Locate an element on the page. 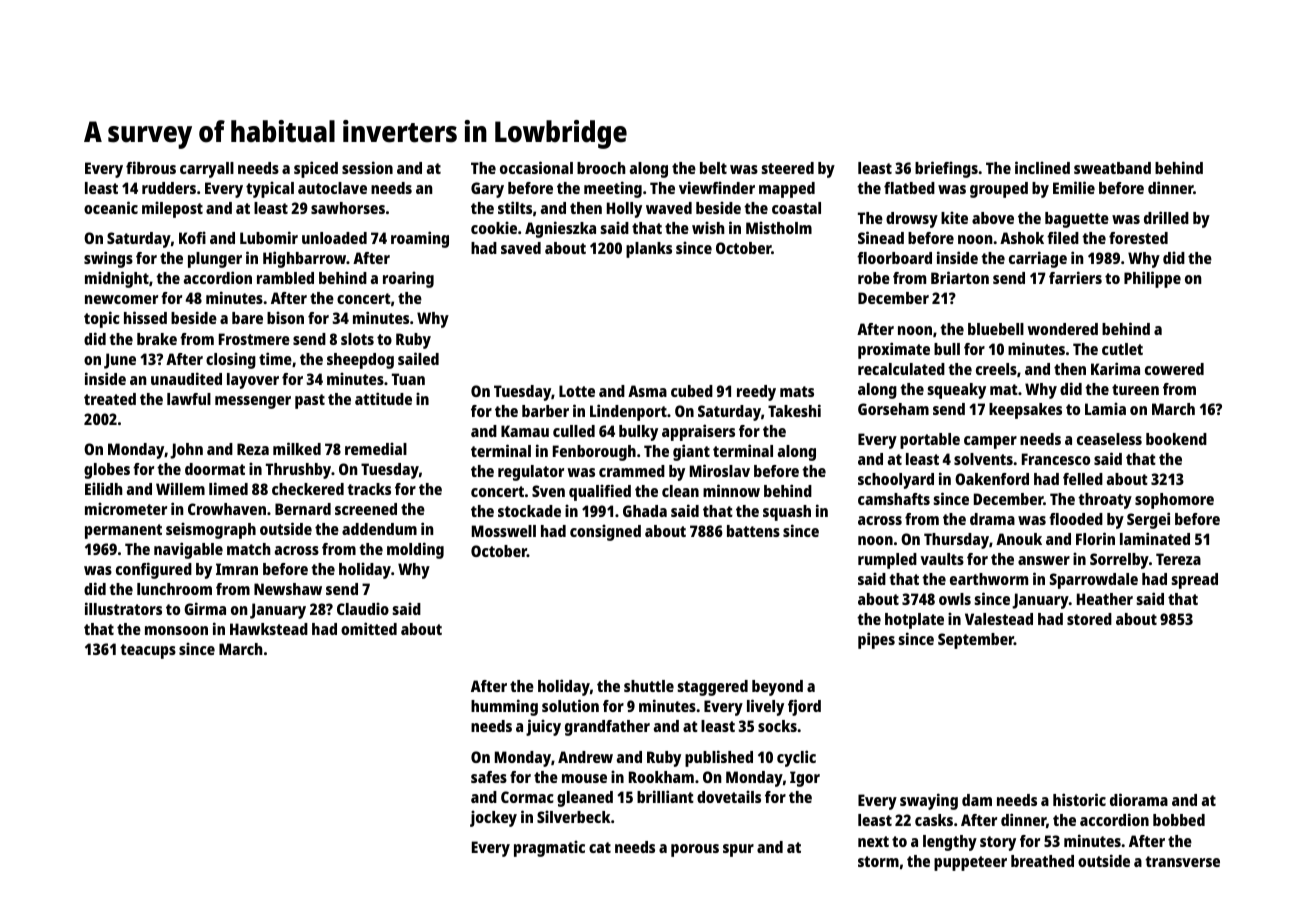 The height and width of the image is (924, 1308). Lubomir is located at coordinates (269, 237).
